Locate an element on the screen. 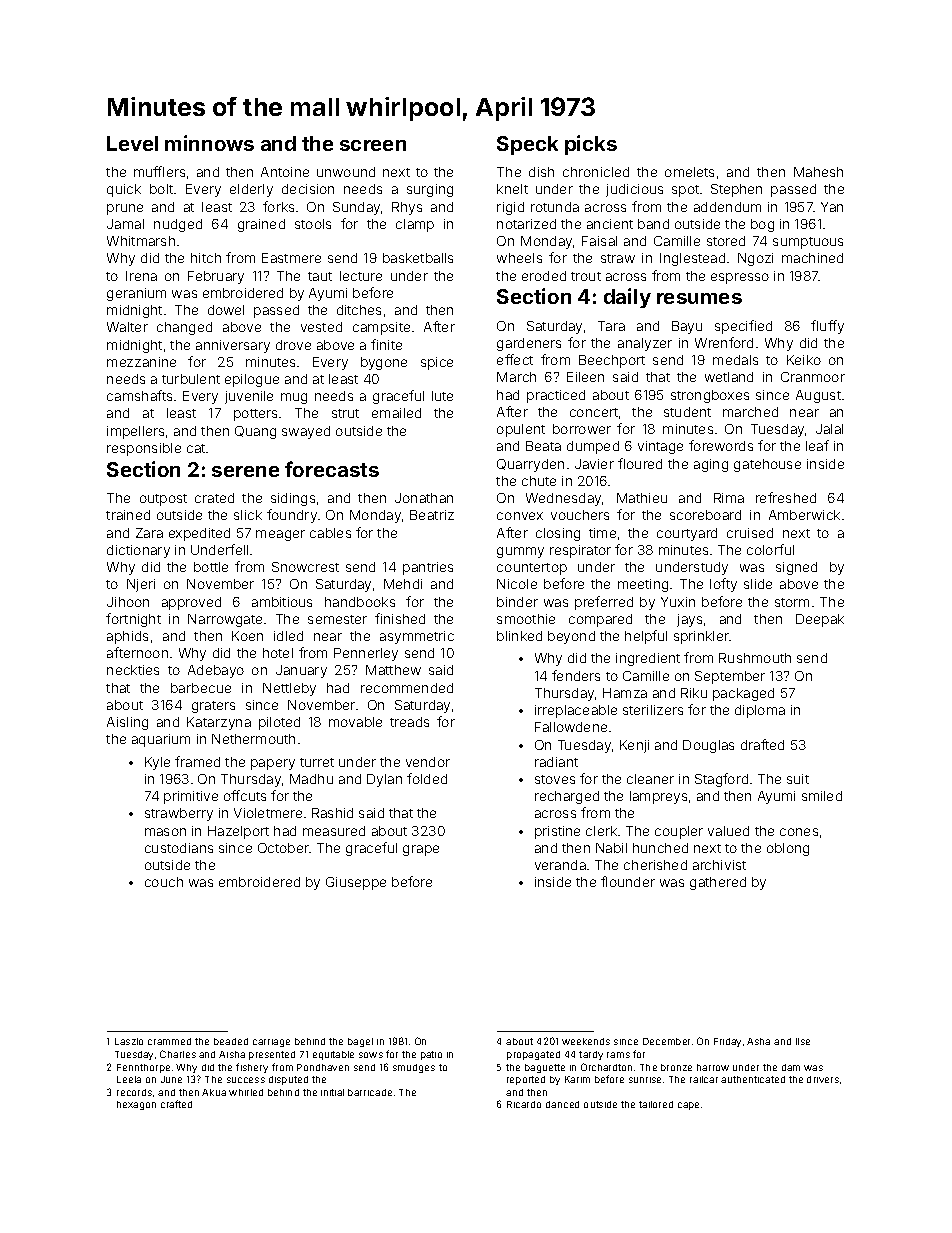 Image resolution: width=952 pixels, height=1233 pixels. bottle is located at coordinates (211, 567).
